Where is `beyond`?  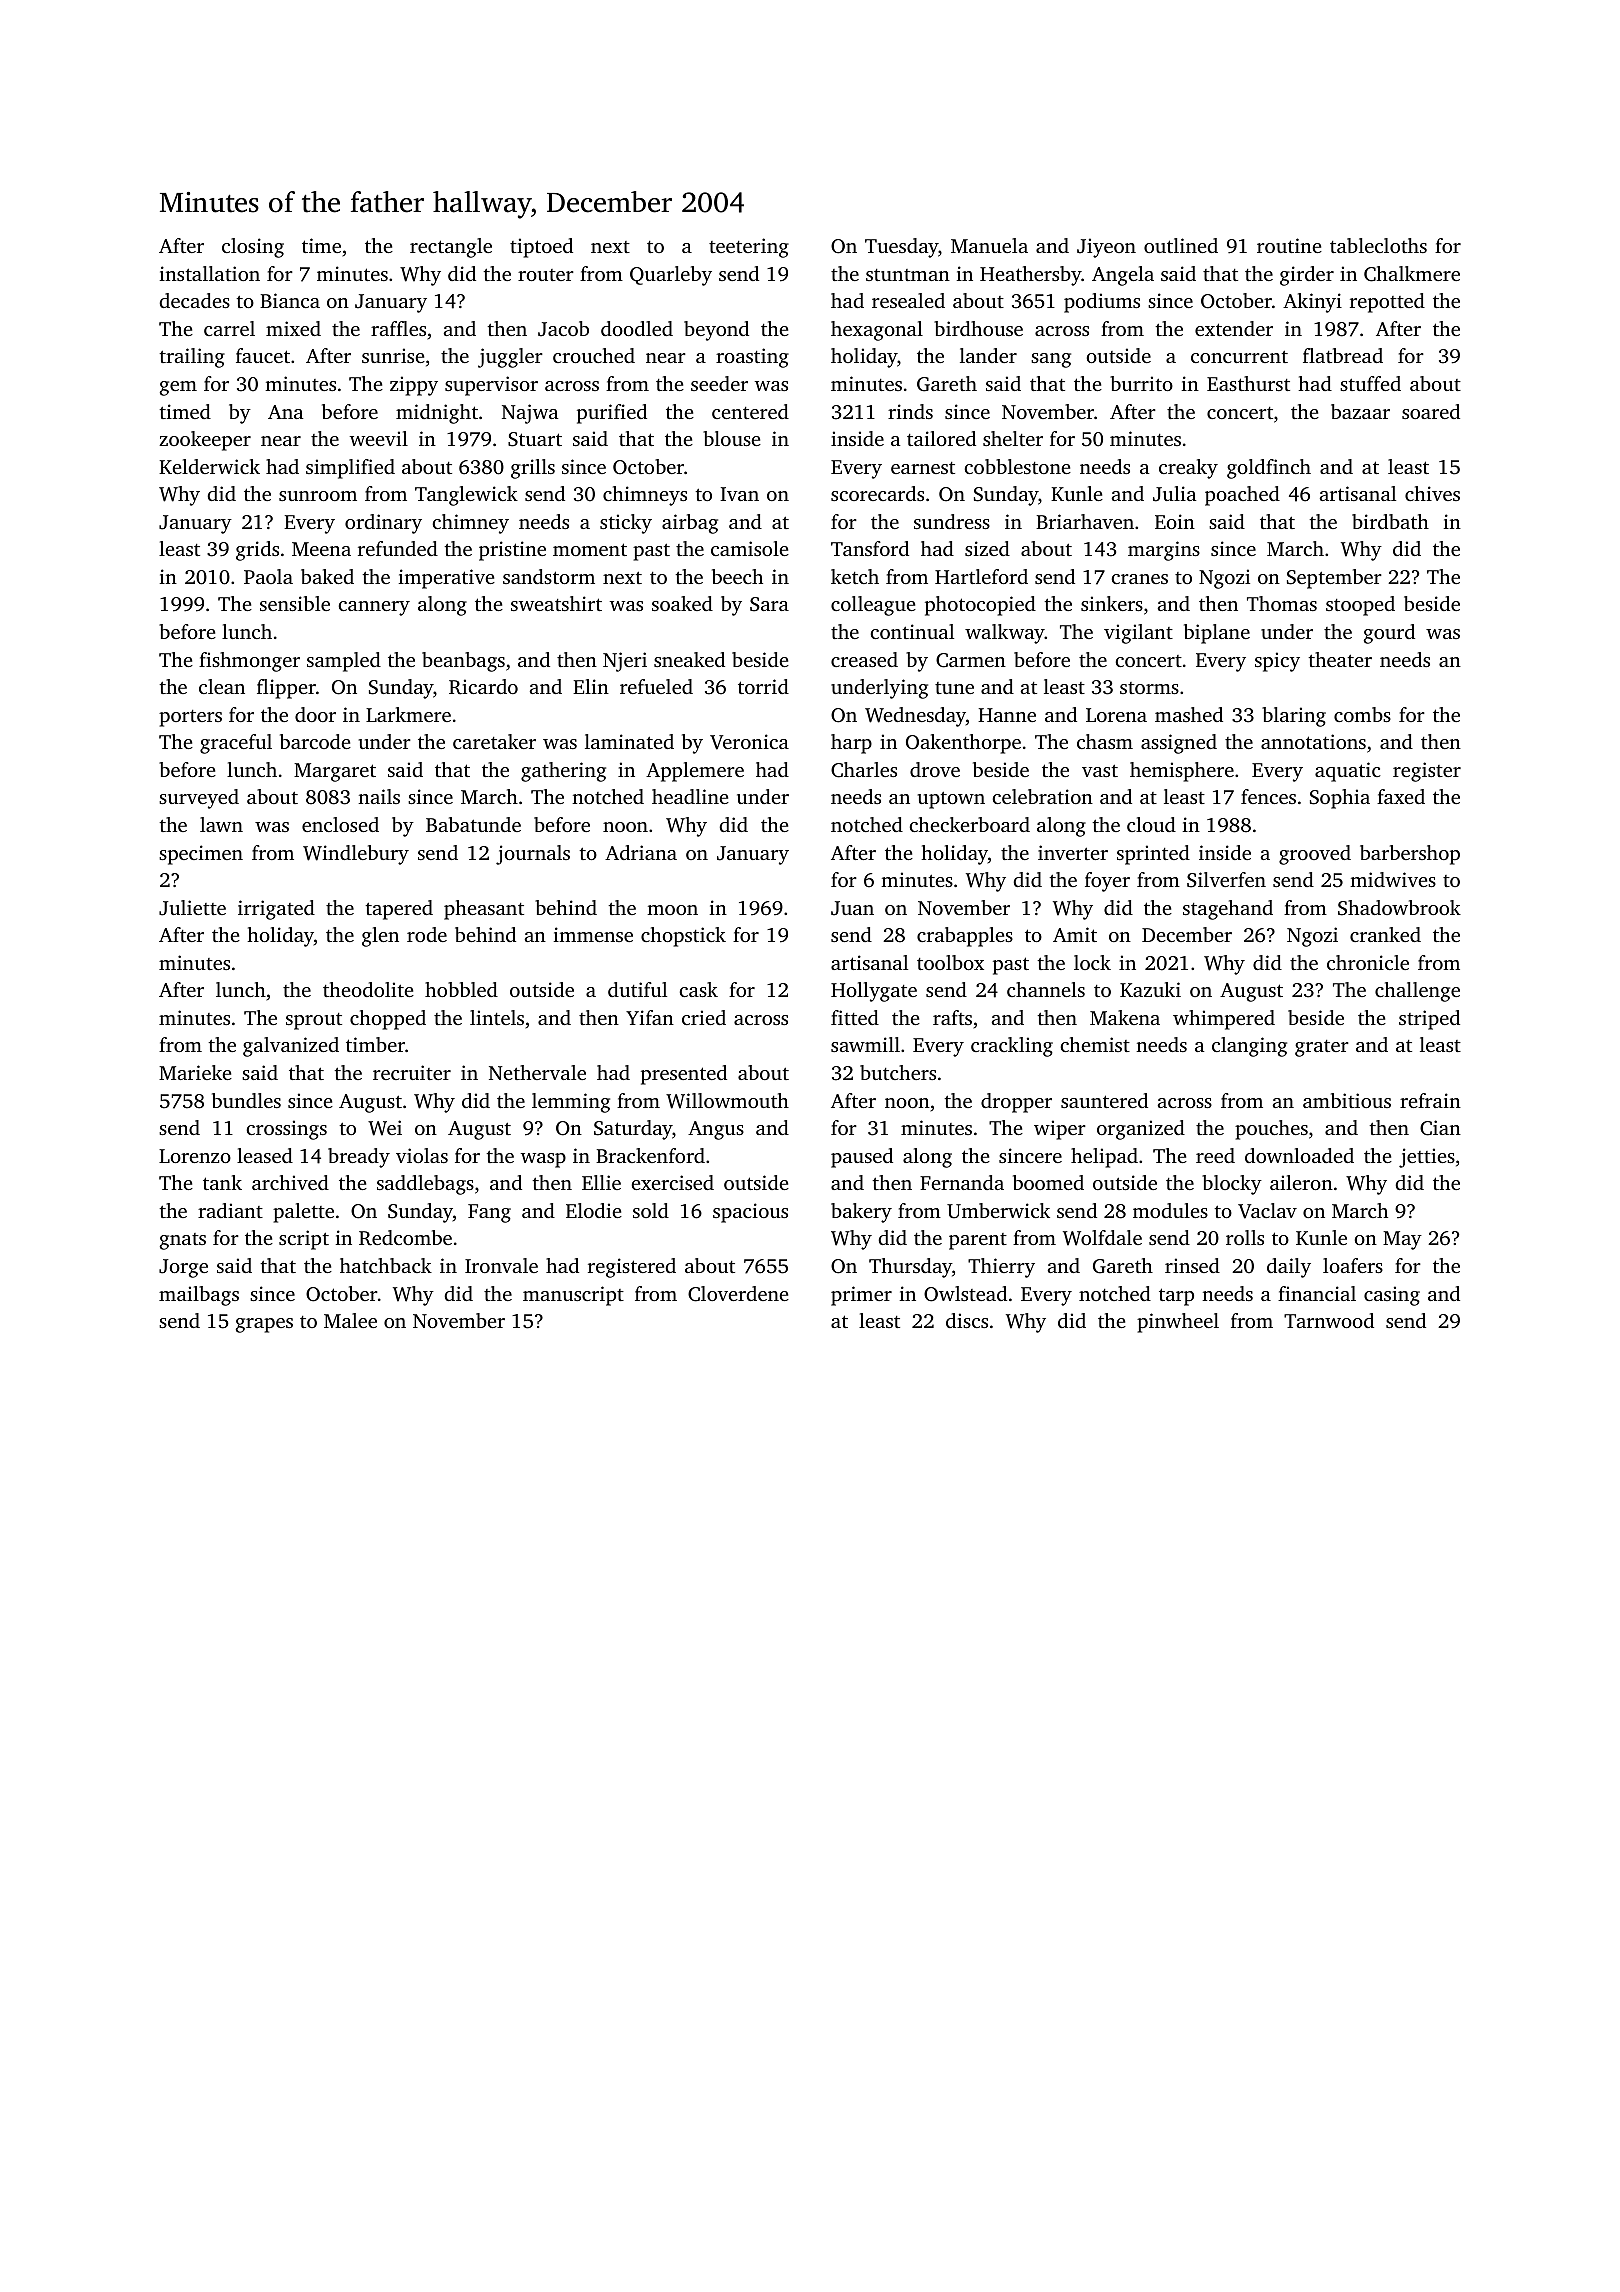 beyond is located at coordinates (716, 331).
